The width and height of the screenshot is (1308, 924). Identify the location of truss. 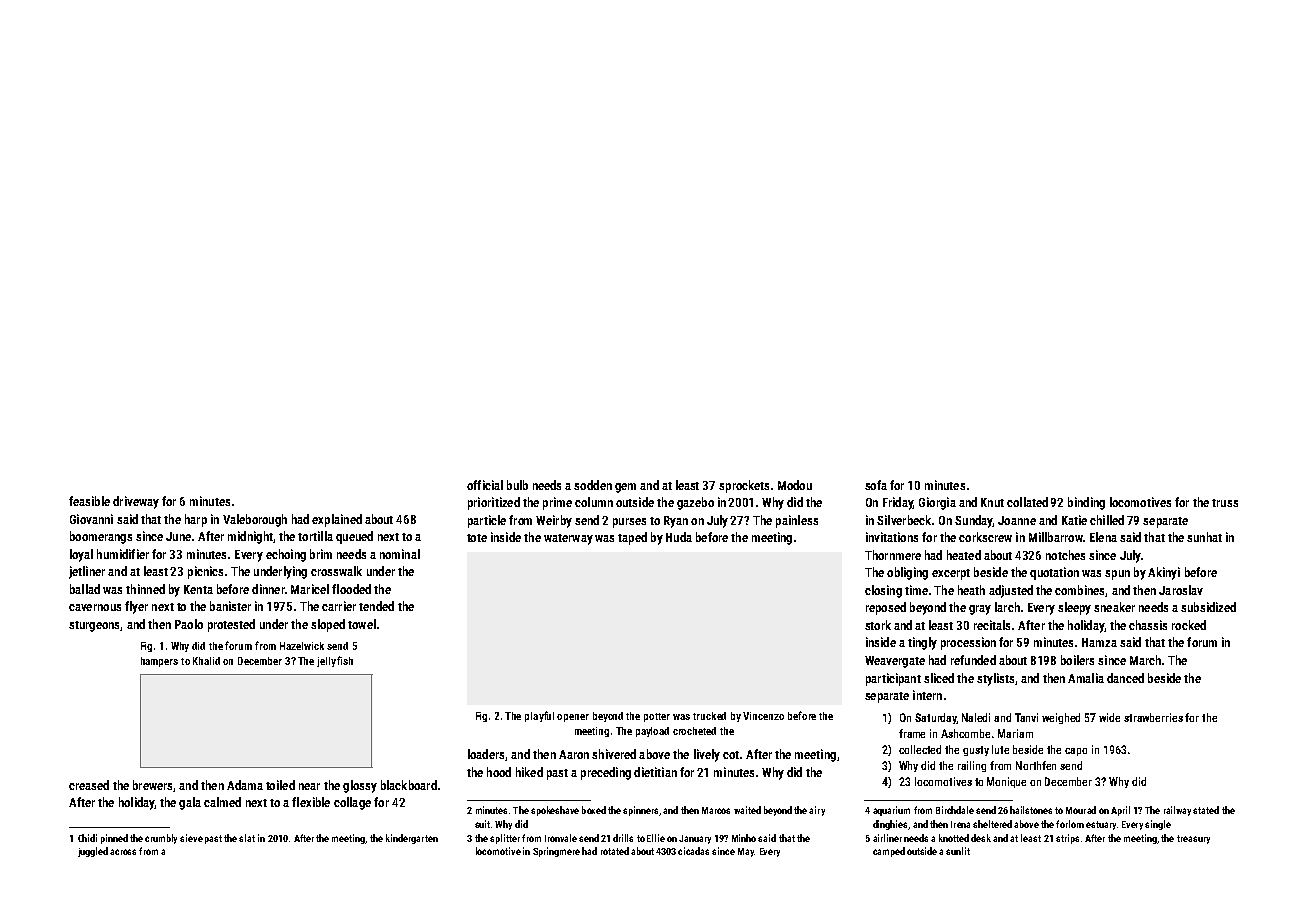
(1225, 503).
